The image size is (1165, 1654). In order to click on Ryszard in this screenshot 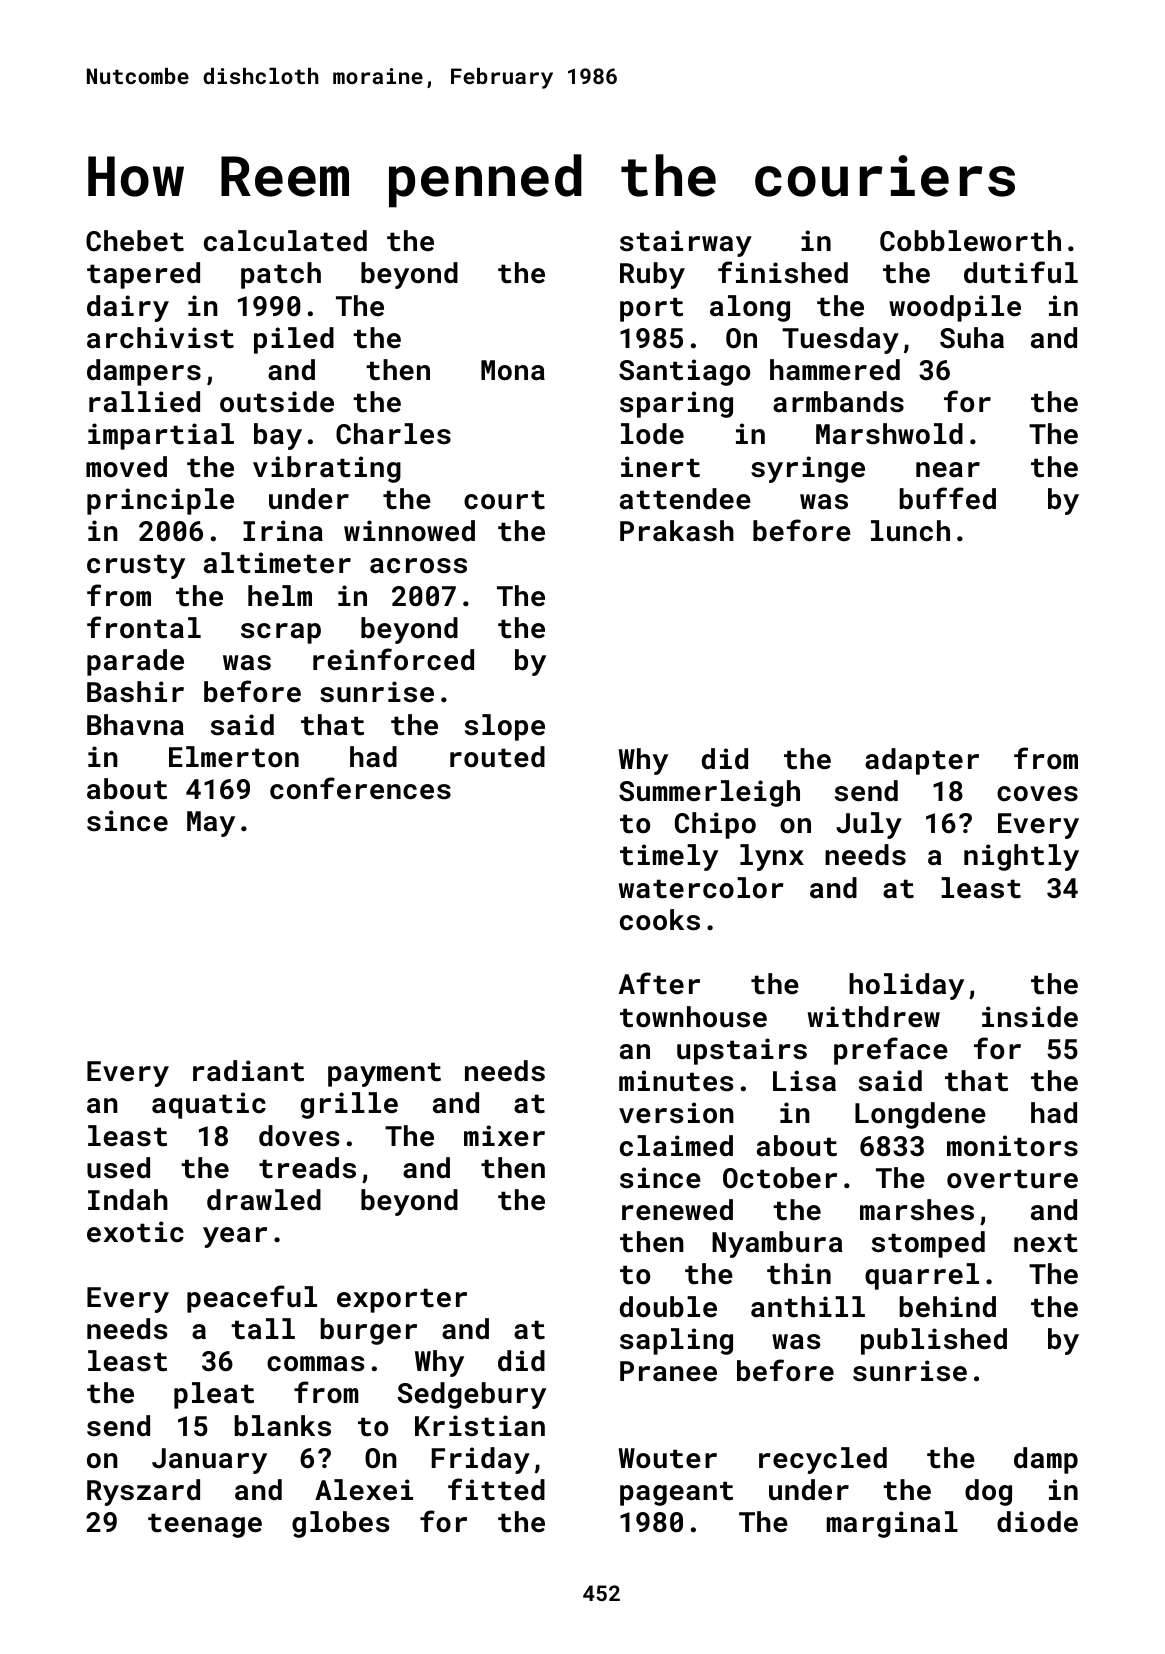, I will do `click(143, 1492)`.
